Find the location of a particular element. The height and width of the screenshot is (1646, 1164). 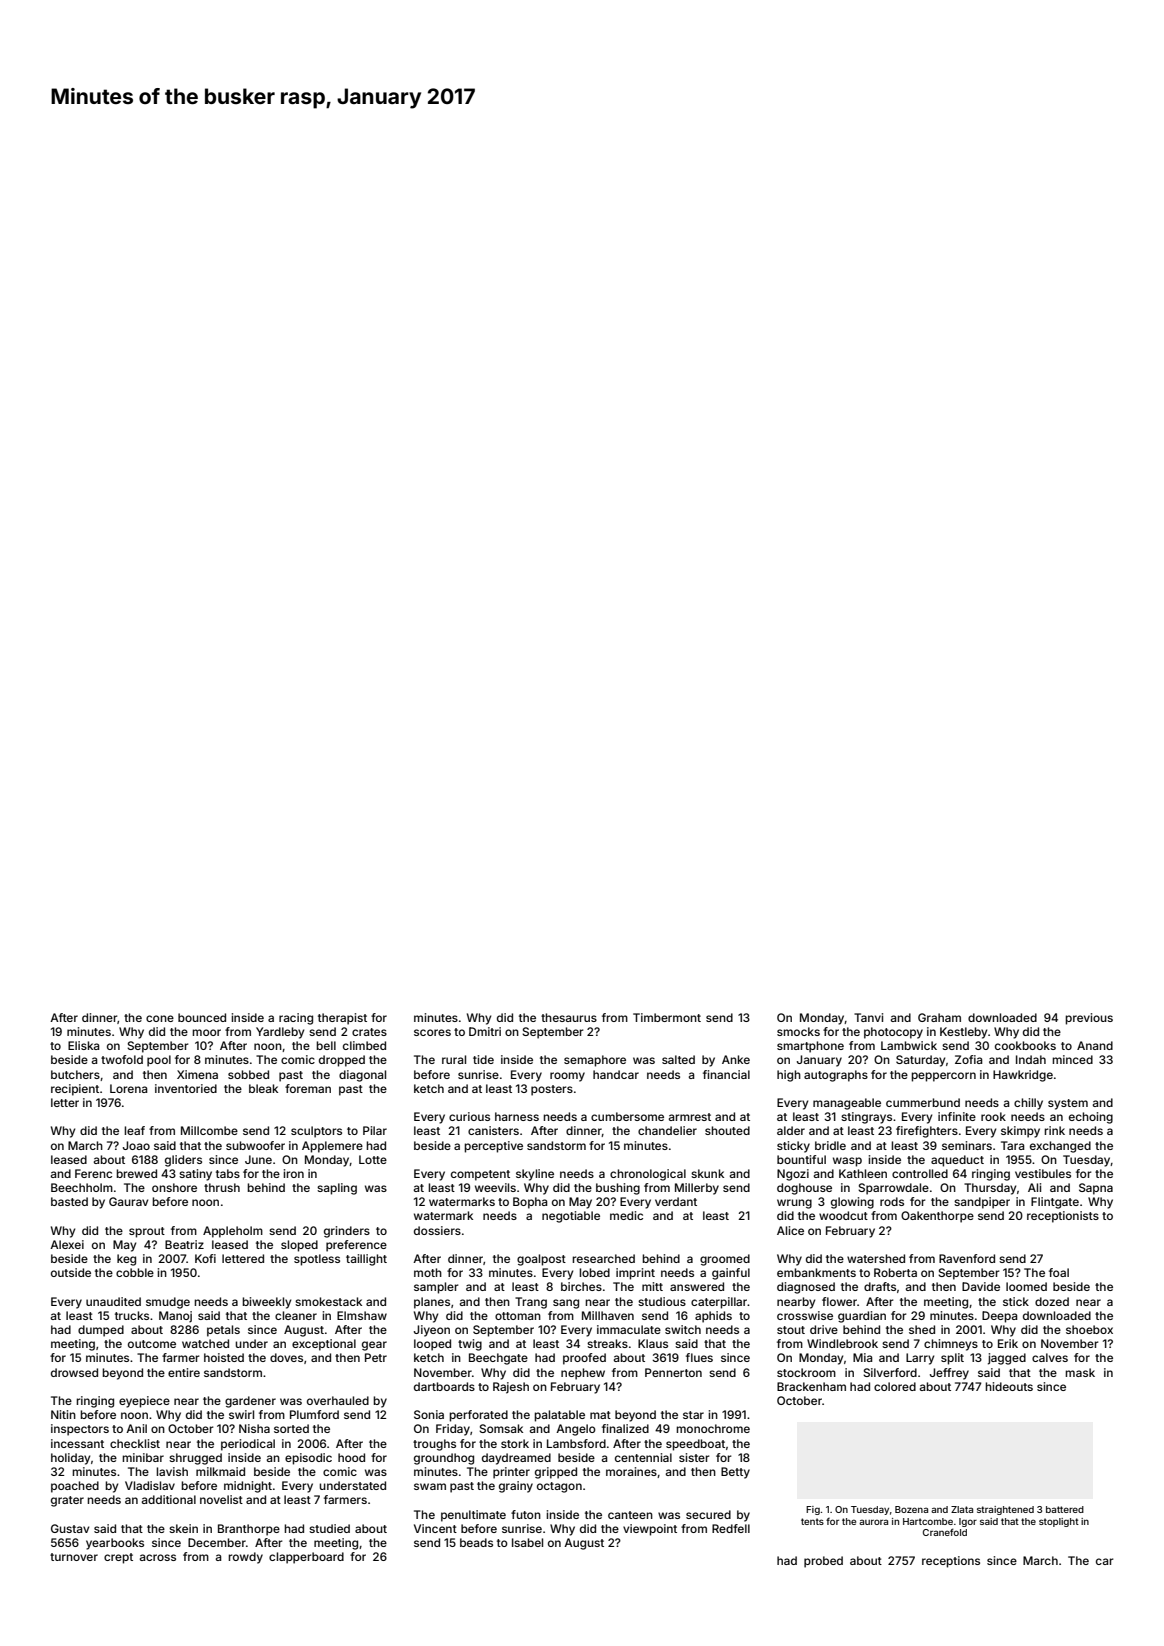

rowdy is located at coordinates (245, 1558).
